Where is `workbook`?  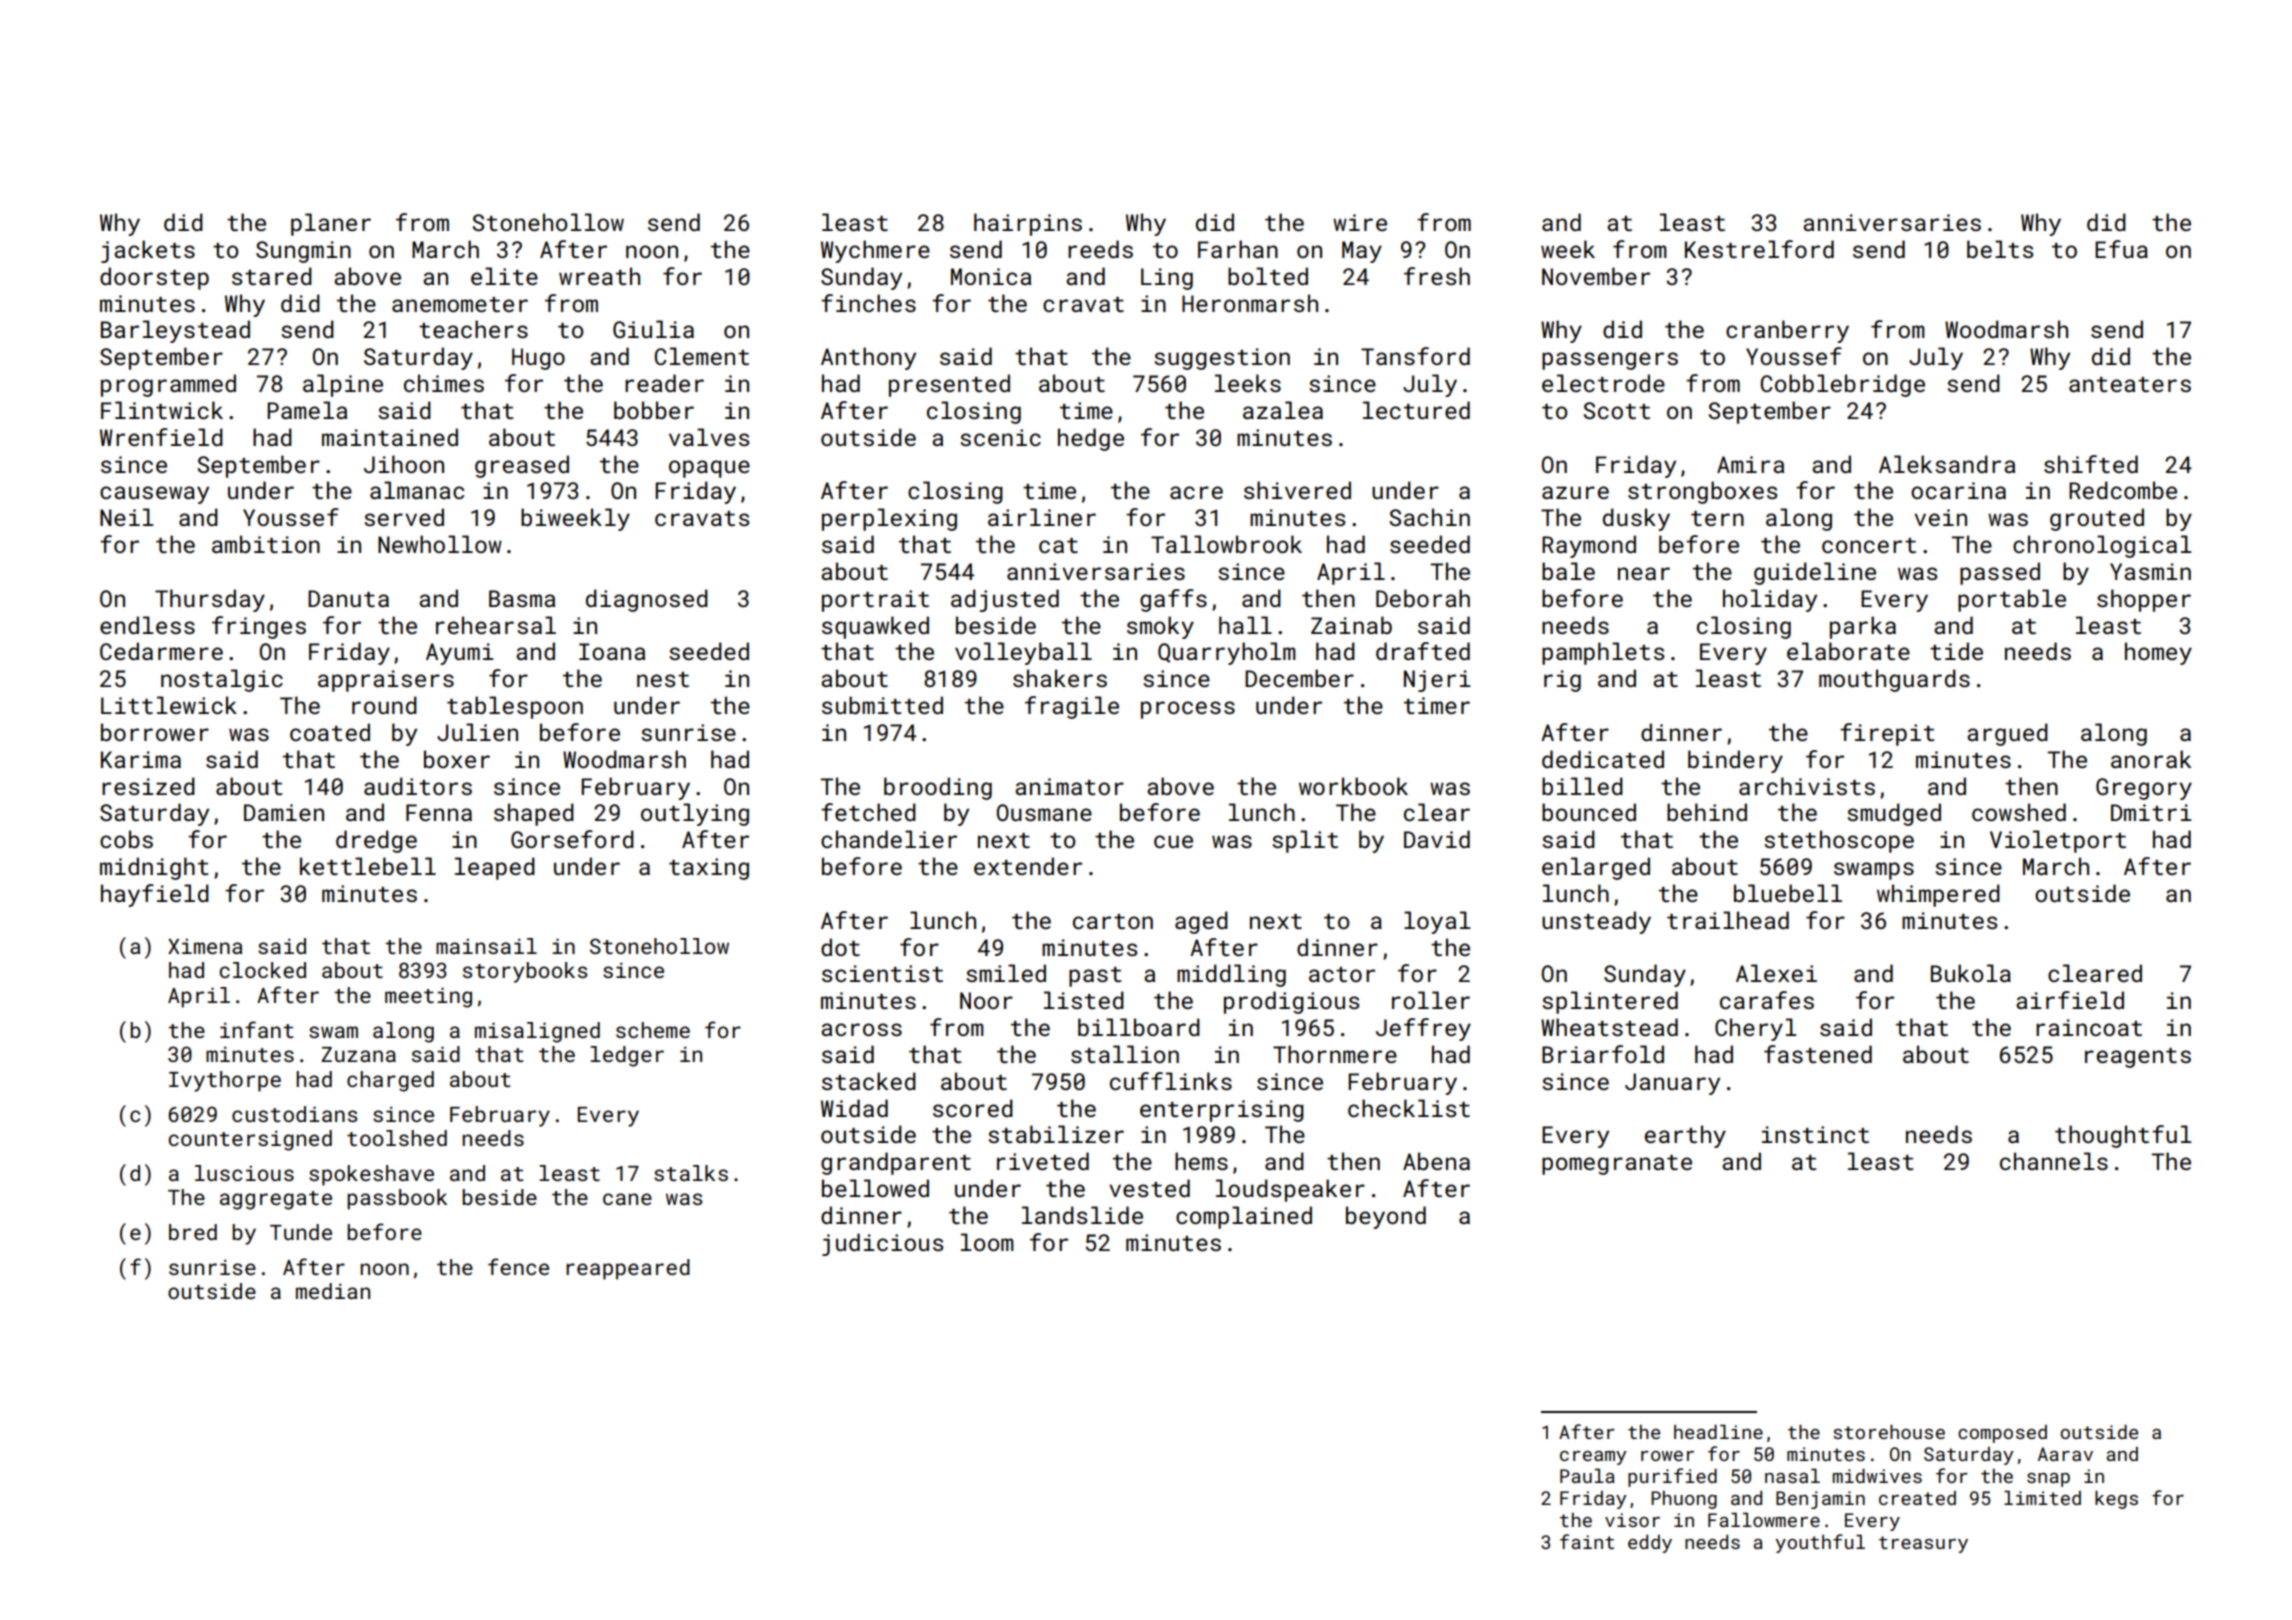 workbook is located at coordinates (1353, 786).
